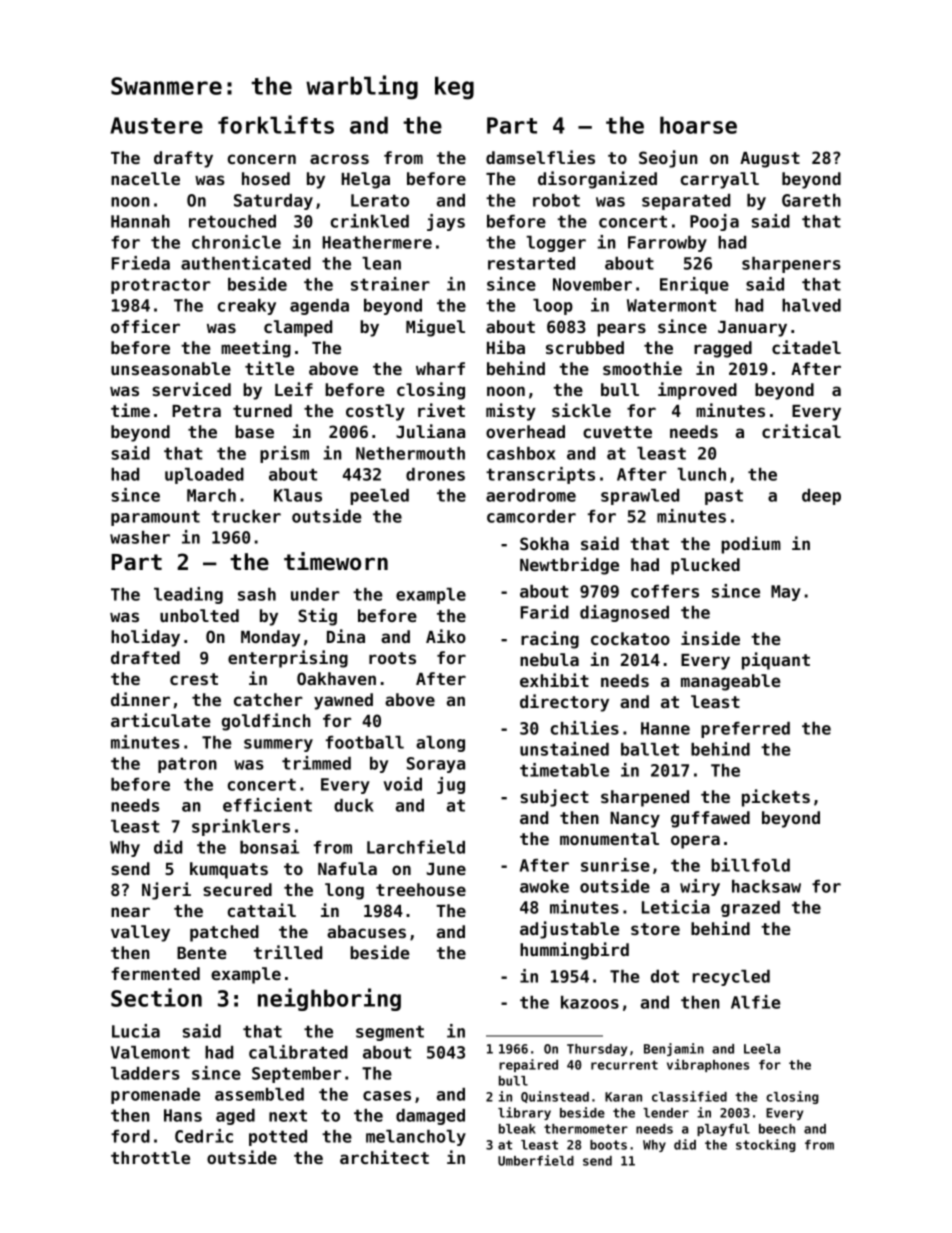 The height and width of the page is (1233, 952). What do you see at coordinates (811, 200) in the page?
I see `Gareth` at bounding box center [811, 200].
